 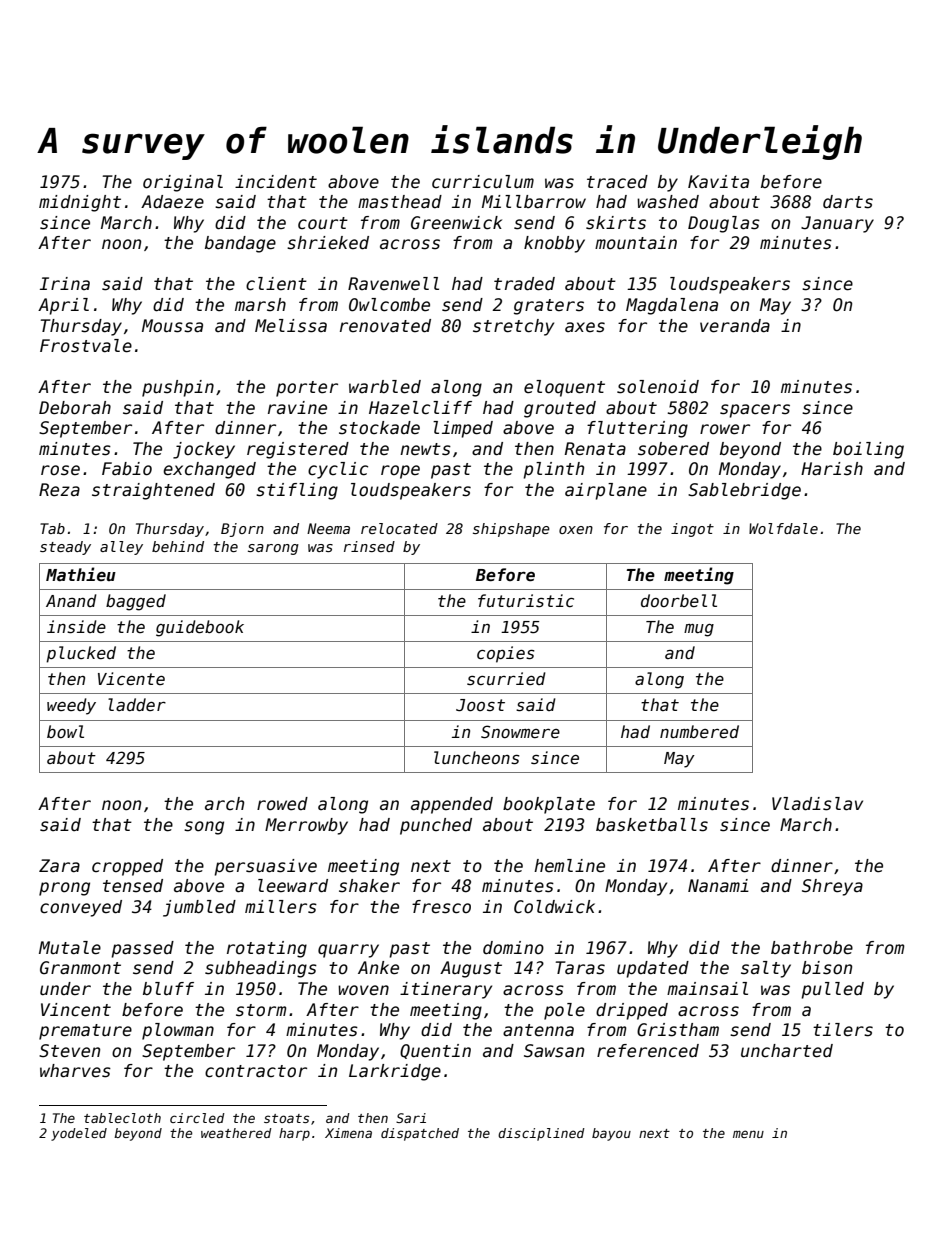 I want to click on Deborah, so click(x=75, y=408).
